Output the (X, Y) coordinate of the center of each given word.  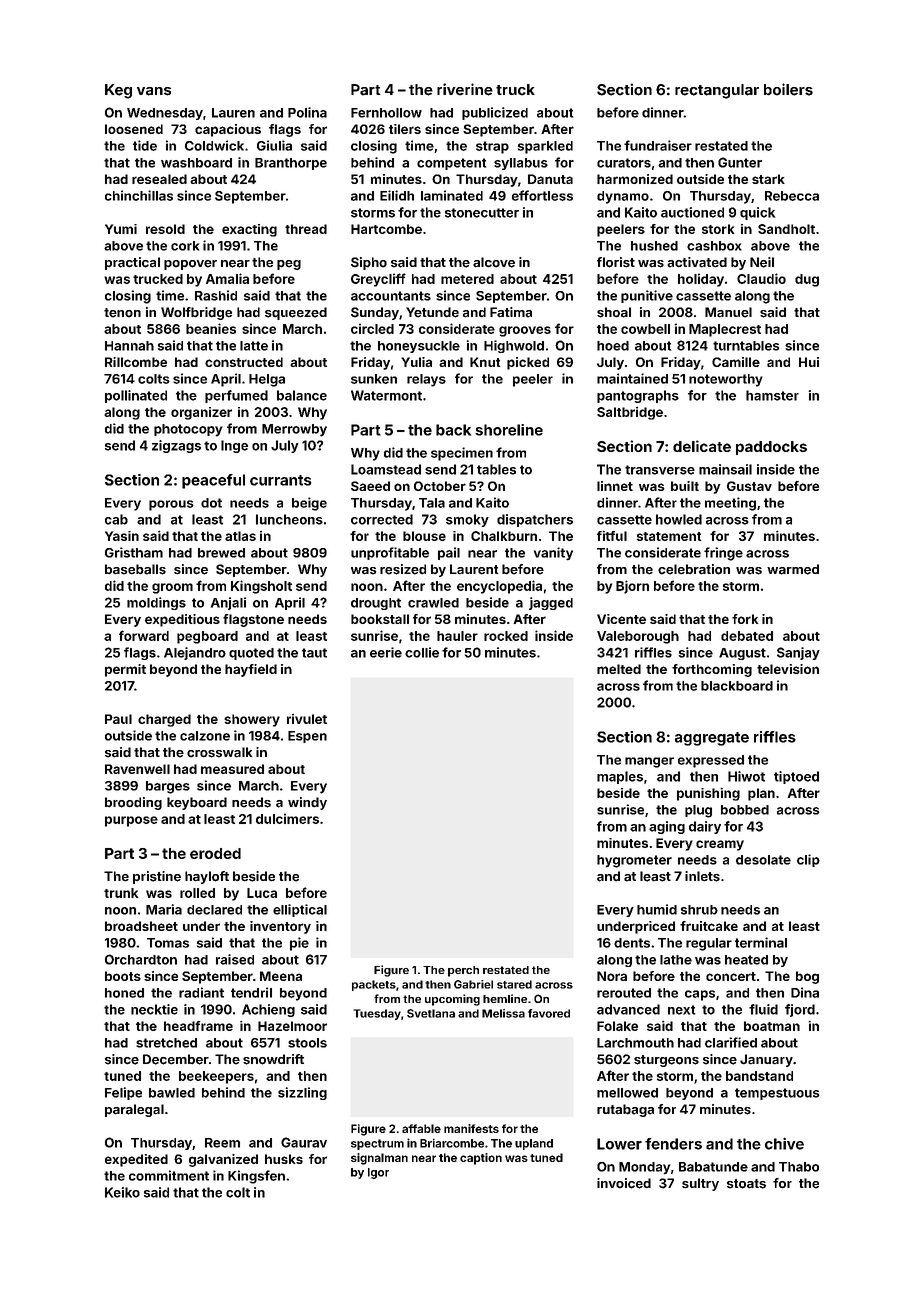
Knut (485, 362)
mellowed (627, 1093)
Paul (118, 719)
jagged (551, 603)
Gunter (740, 162)
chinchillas (139, 195)
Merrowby (294, 430)
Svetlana (431, 1013)
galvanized (223, 1160)
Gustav (749, 486)
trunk (121, 893)
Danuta (550, 179)
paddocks (771, 448)
